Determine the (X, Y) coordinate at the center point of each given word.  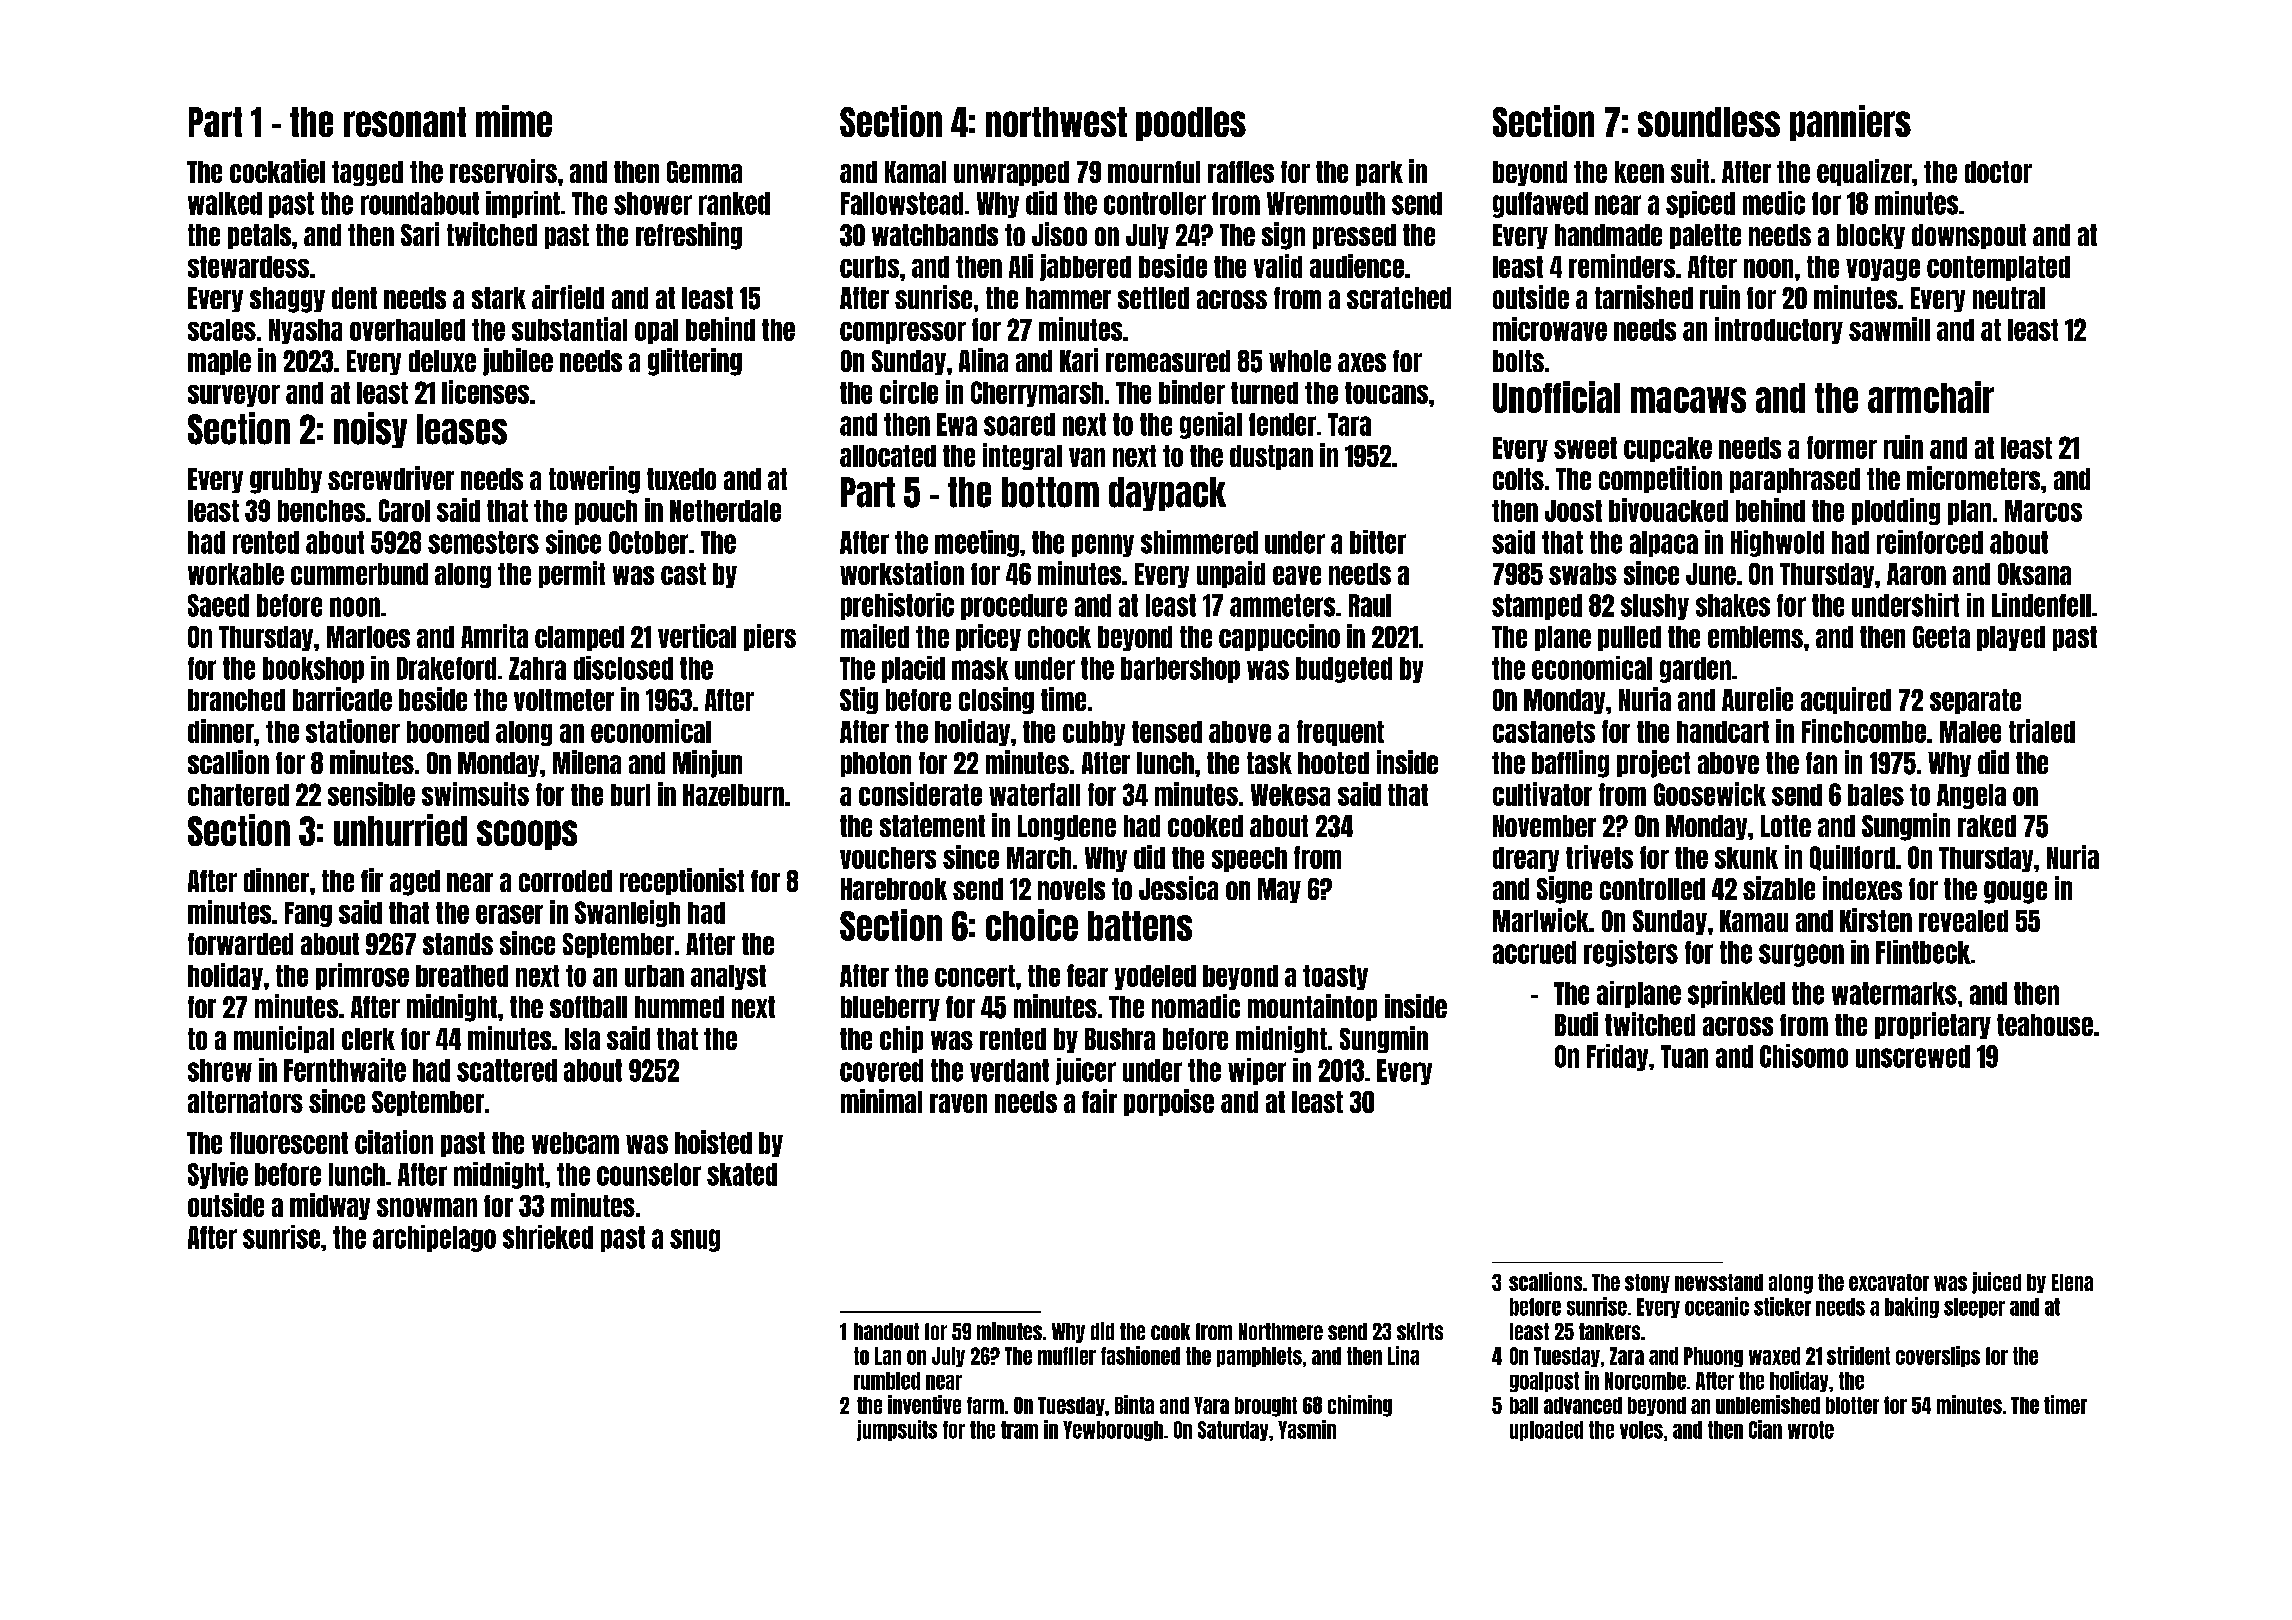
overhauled (407, 330)
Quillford (1852, 858)
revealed (1963, 921)
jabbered (1085, 267)
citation (394, 1142)
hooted (1333, 763)
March (1039, 858)
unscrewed (1913, 1056)
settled (1153, 298)
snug (695, 1240)
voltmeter (564, 700)
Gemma (704, 172)
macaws (1688, 400)
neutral (2009, 298)
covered (881, 1070)
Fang (308, 914)
